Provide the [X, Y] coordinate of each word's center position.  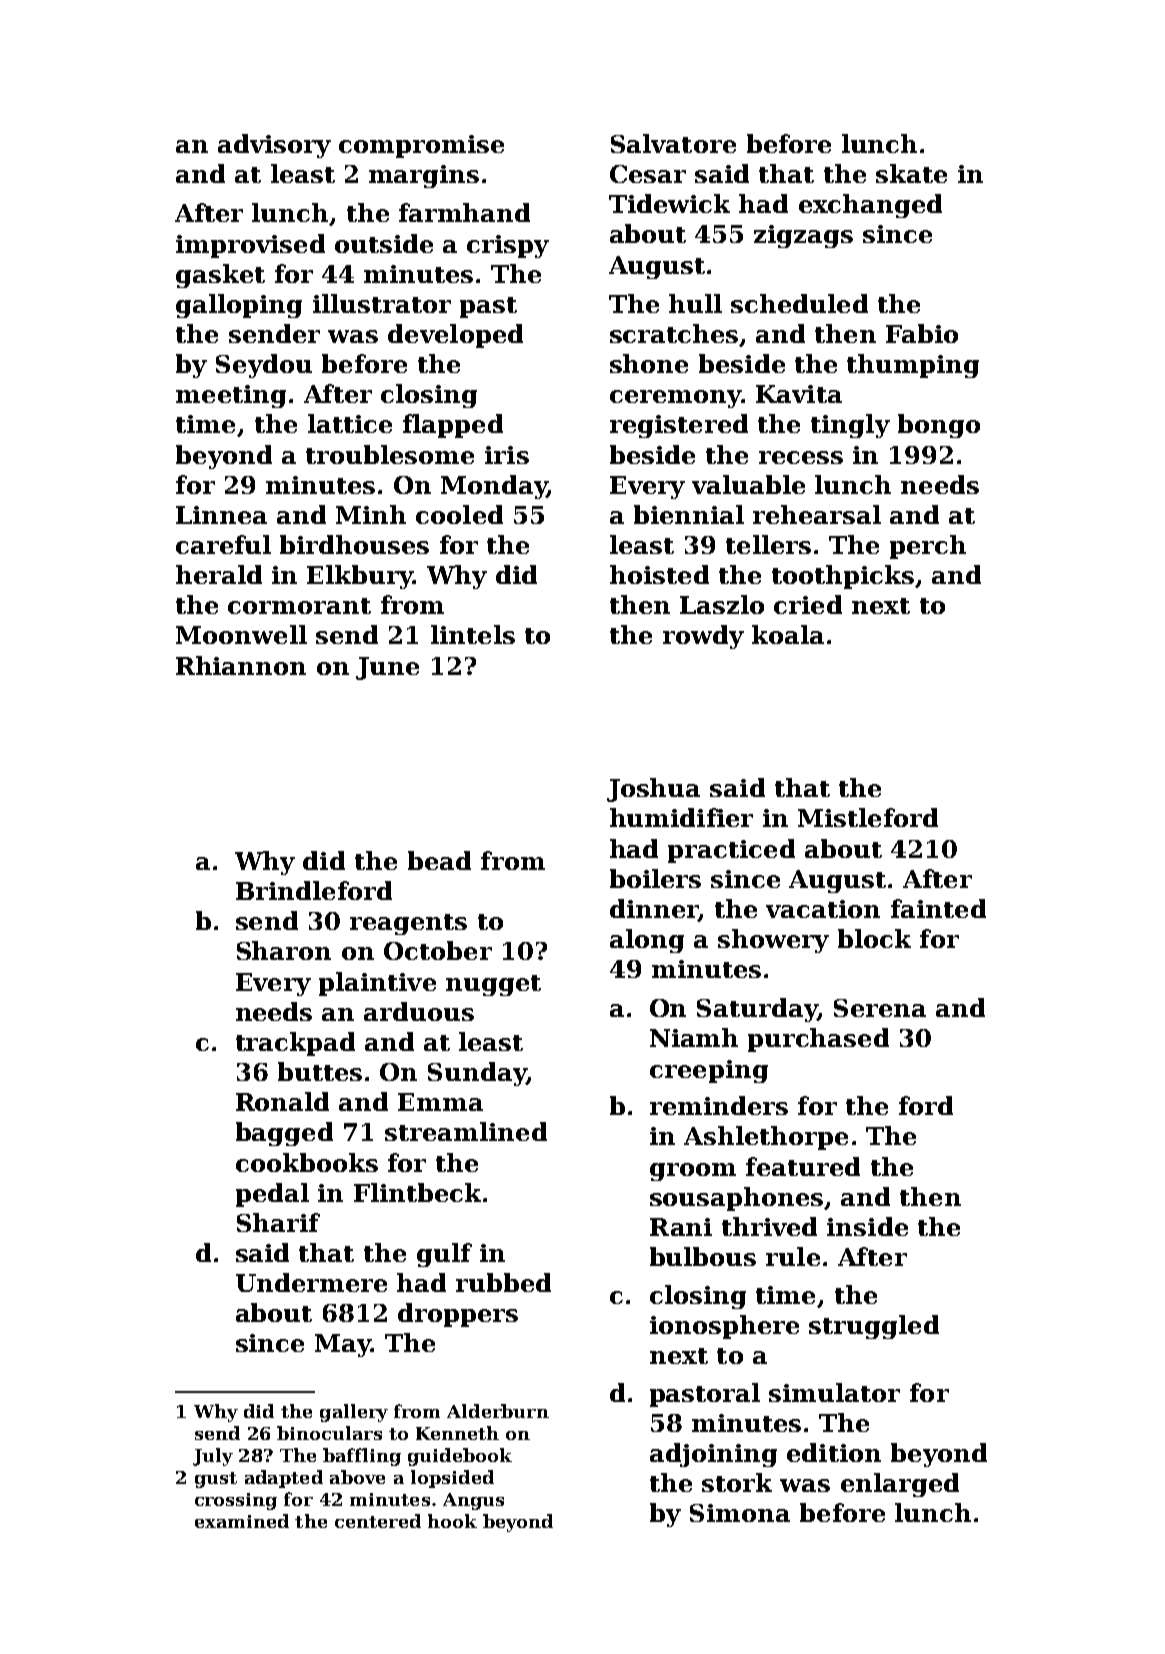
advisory [274, 146]
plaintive [377, 984]
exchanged [870, 206]
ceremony [675, 399]
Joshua [653, 790]
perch [928, 547]
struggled [874, 1327]
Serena [880, 1008]
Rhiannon [241, 665]
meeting [231, 396]
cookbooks [307, 1162]
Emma [440, 1102]
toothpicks [843, 577]
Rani [681, 1227]
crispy [508, 246]
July [213, 1457]
